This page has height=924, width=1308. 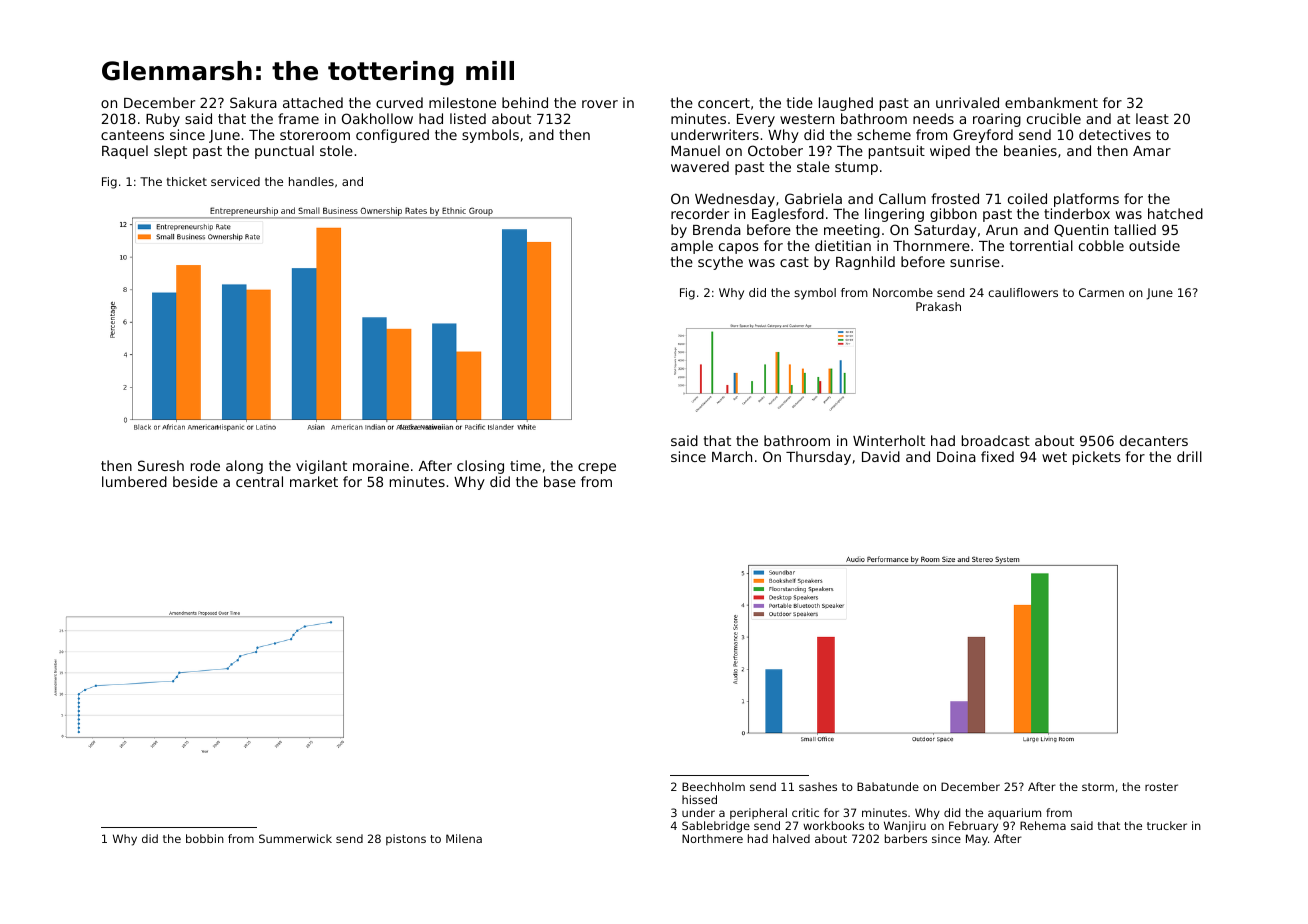 I want to click on milestone, so click(x=462, y=102).
